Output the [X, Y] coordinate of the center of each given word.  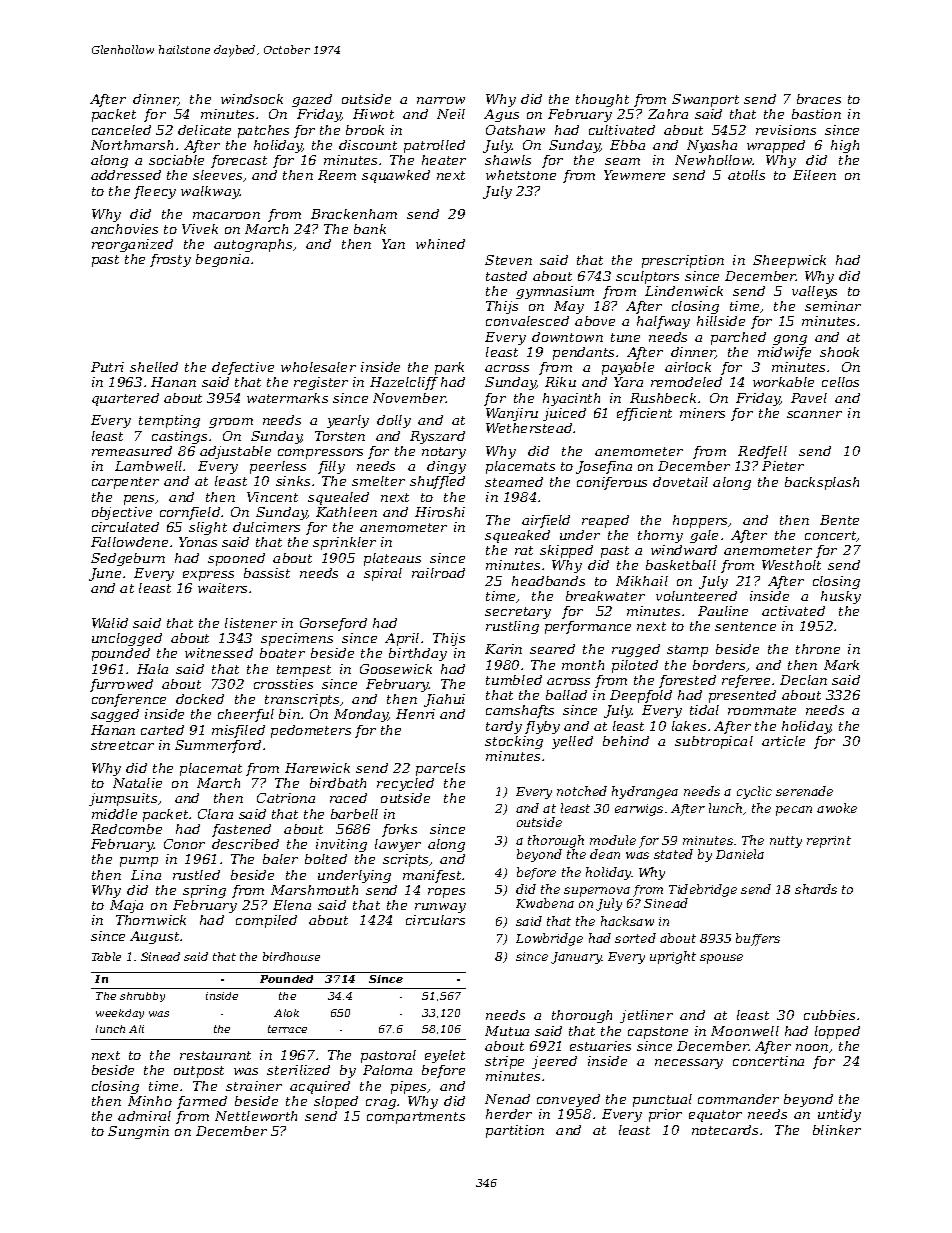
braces [819, 99]
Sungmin [138, 1132]
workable [783, 382]
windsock [252, 99]
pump [139, 862]
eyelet [445, 1056]
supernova [597, 892]
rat [524, 550]
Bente [839, 520]
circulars [435, 920]
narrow [441, 100]
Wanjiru [512, 414]
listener [251, 623]
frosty [170, 260]
